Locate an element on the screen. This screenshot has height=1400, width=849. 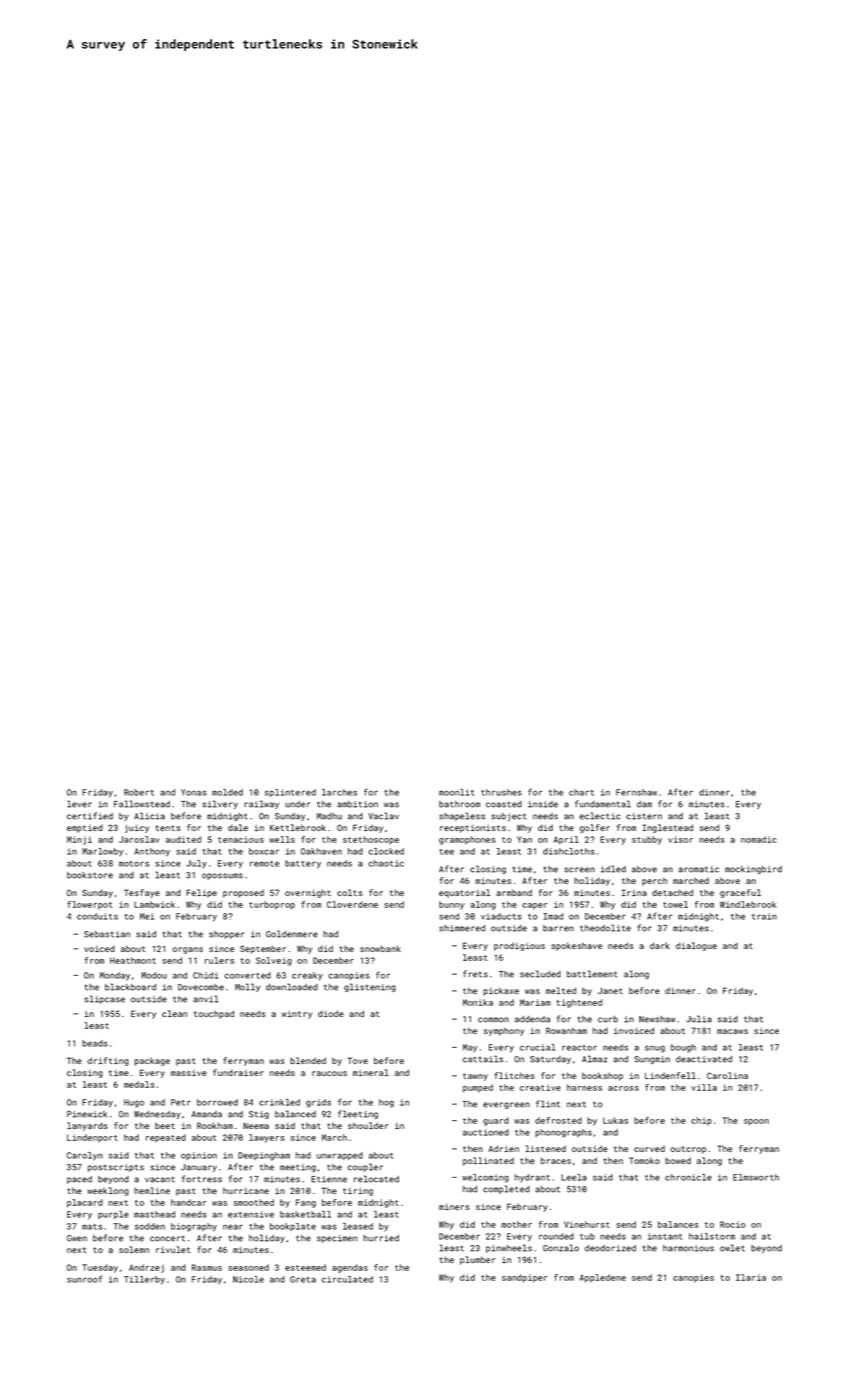
plumber is located at coordinates (477, 1260).
